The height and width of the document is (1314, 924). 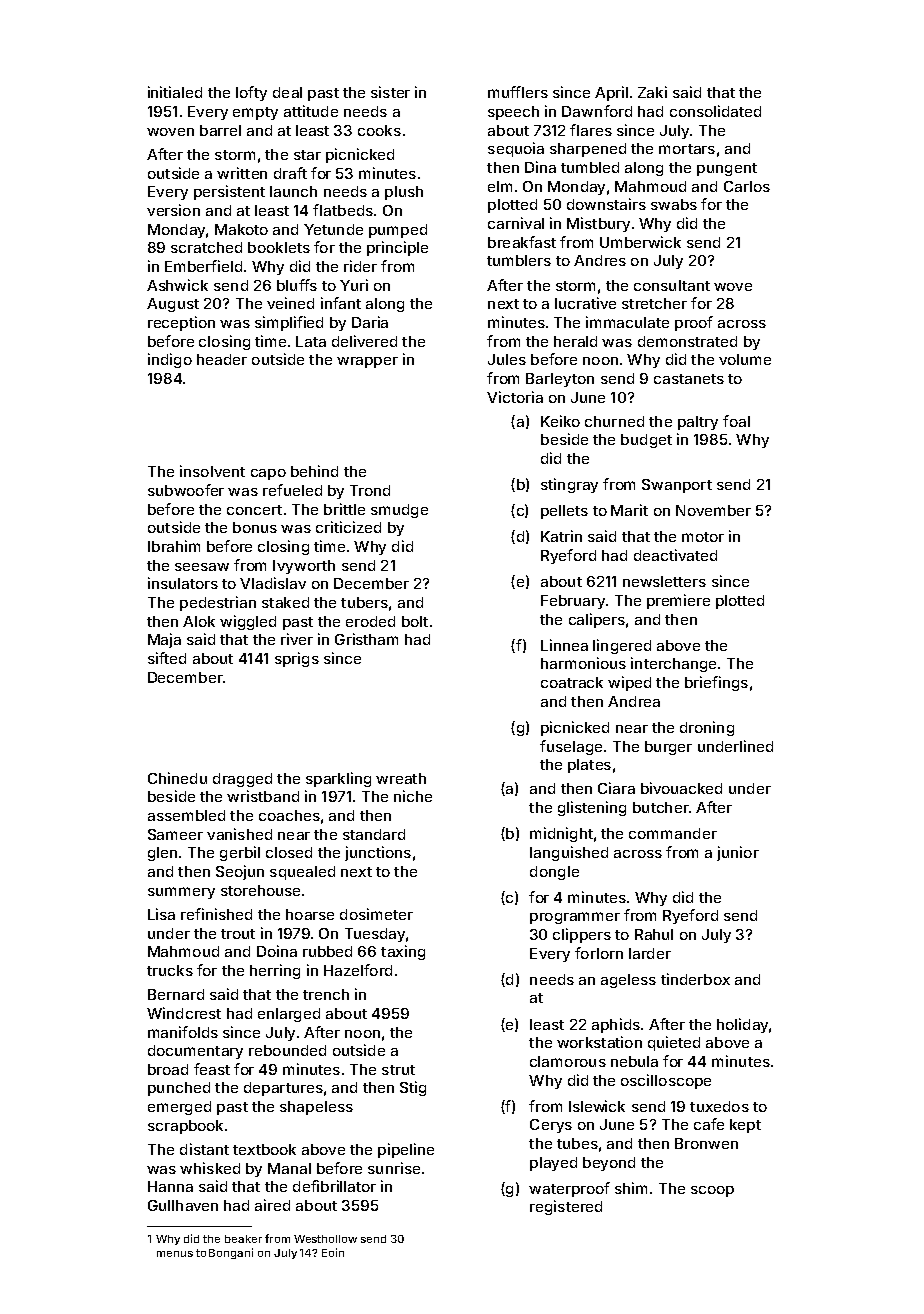 I want to click on Keiko, so click(x=560, y=421).
